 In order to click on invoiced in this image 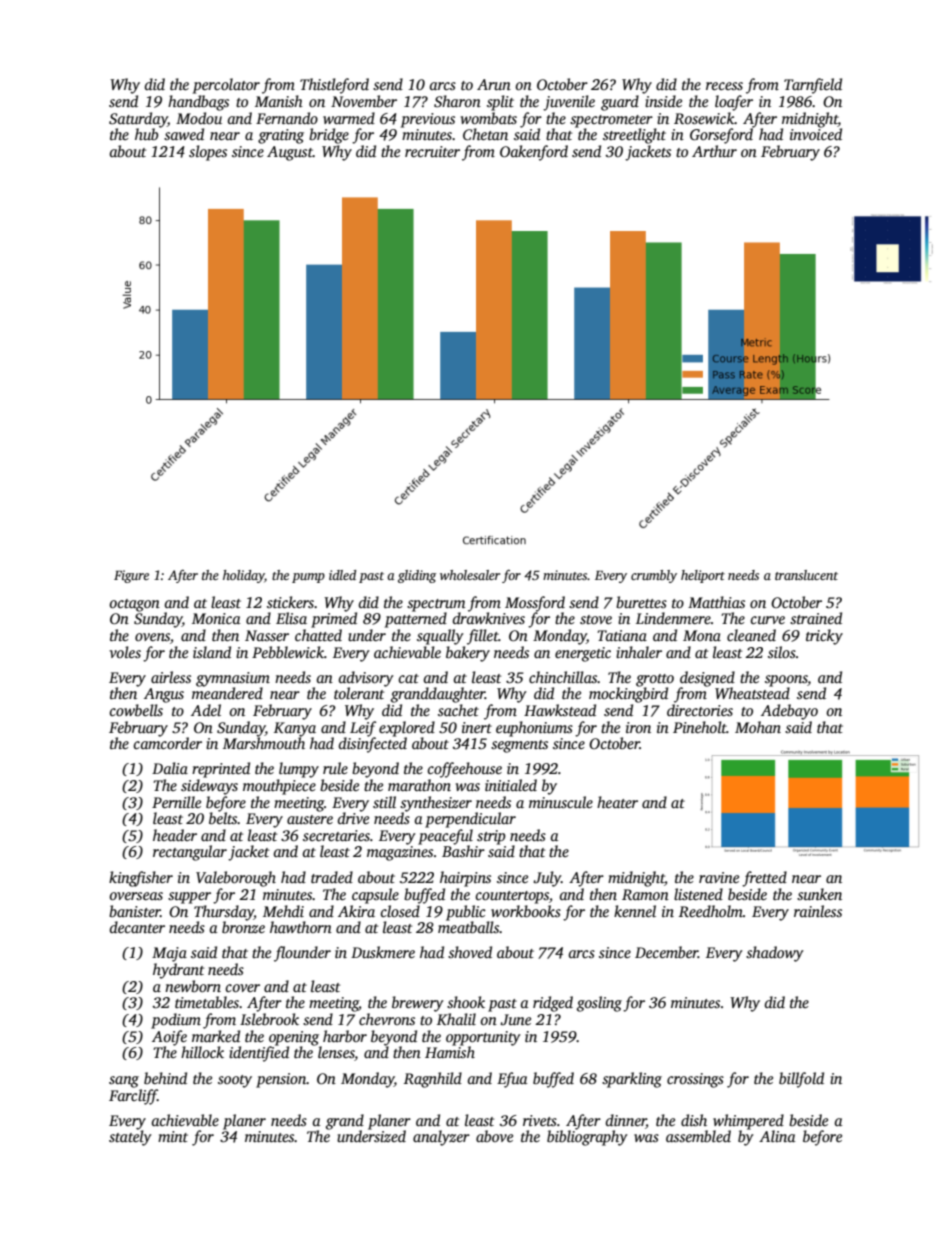, I will do `click(816, 134)`.
